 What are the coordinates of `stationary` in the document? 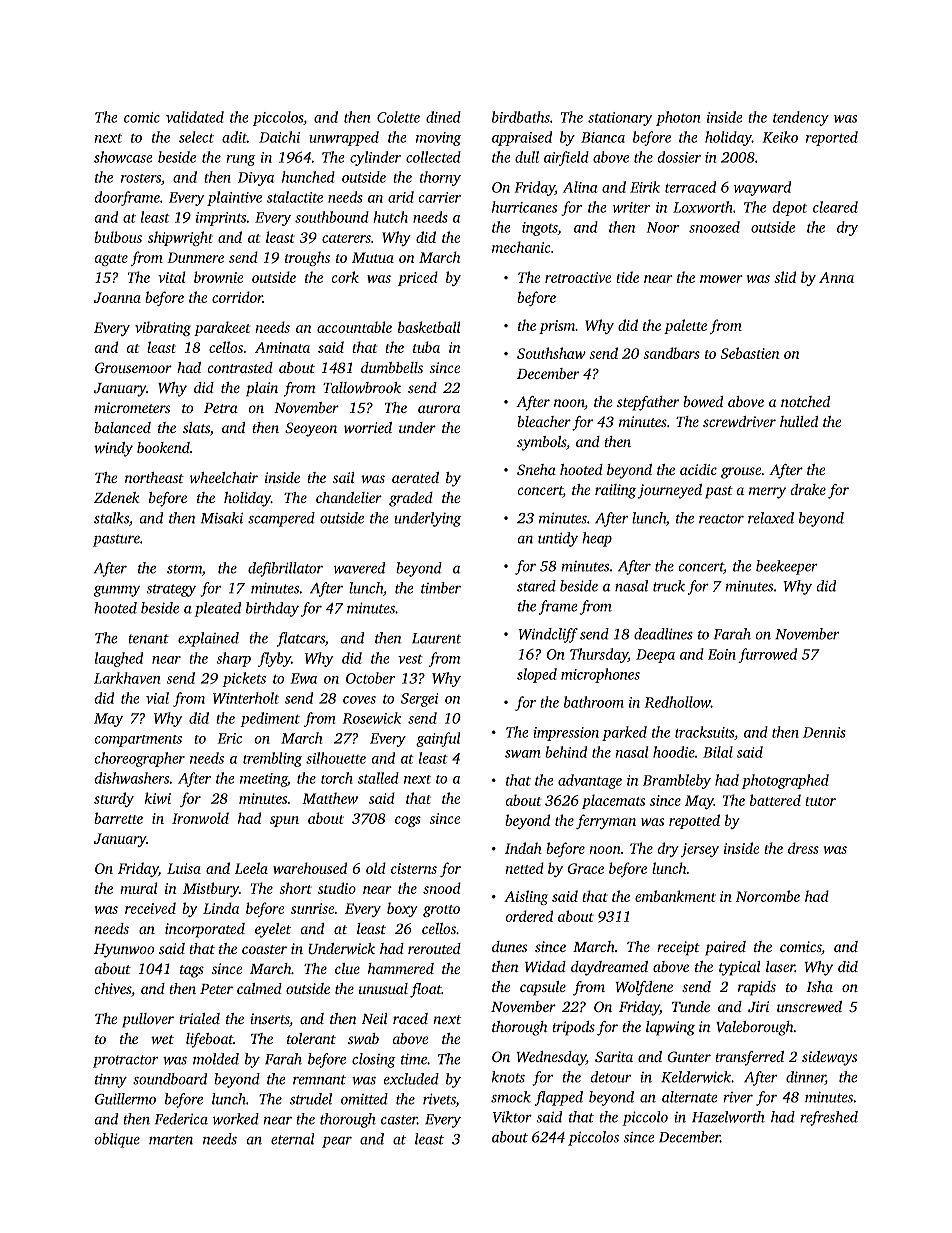 It's located at (620, 119).
